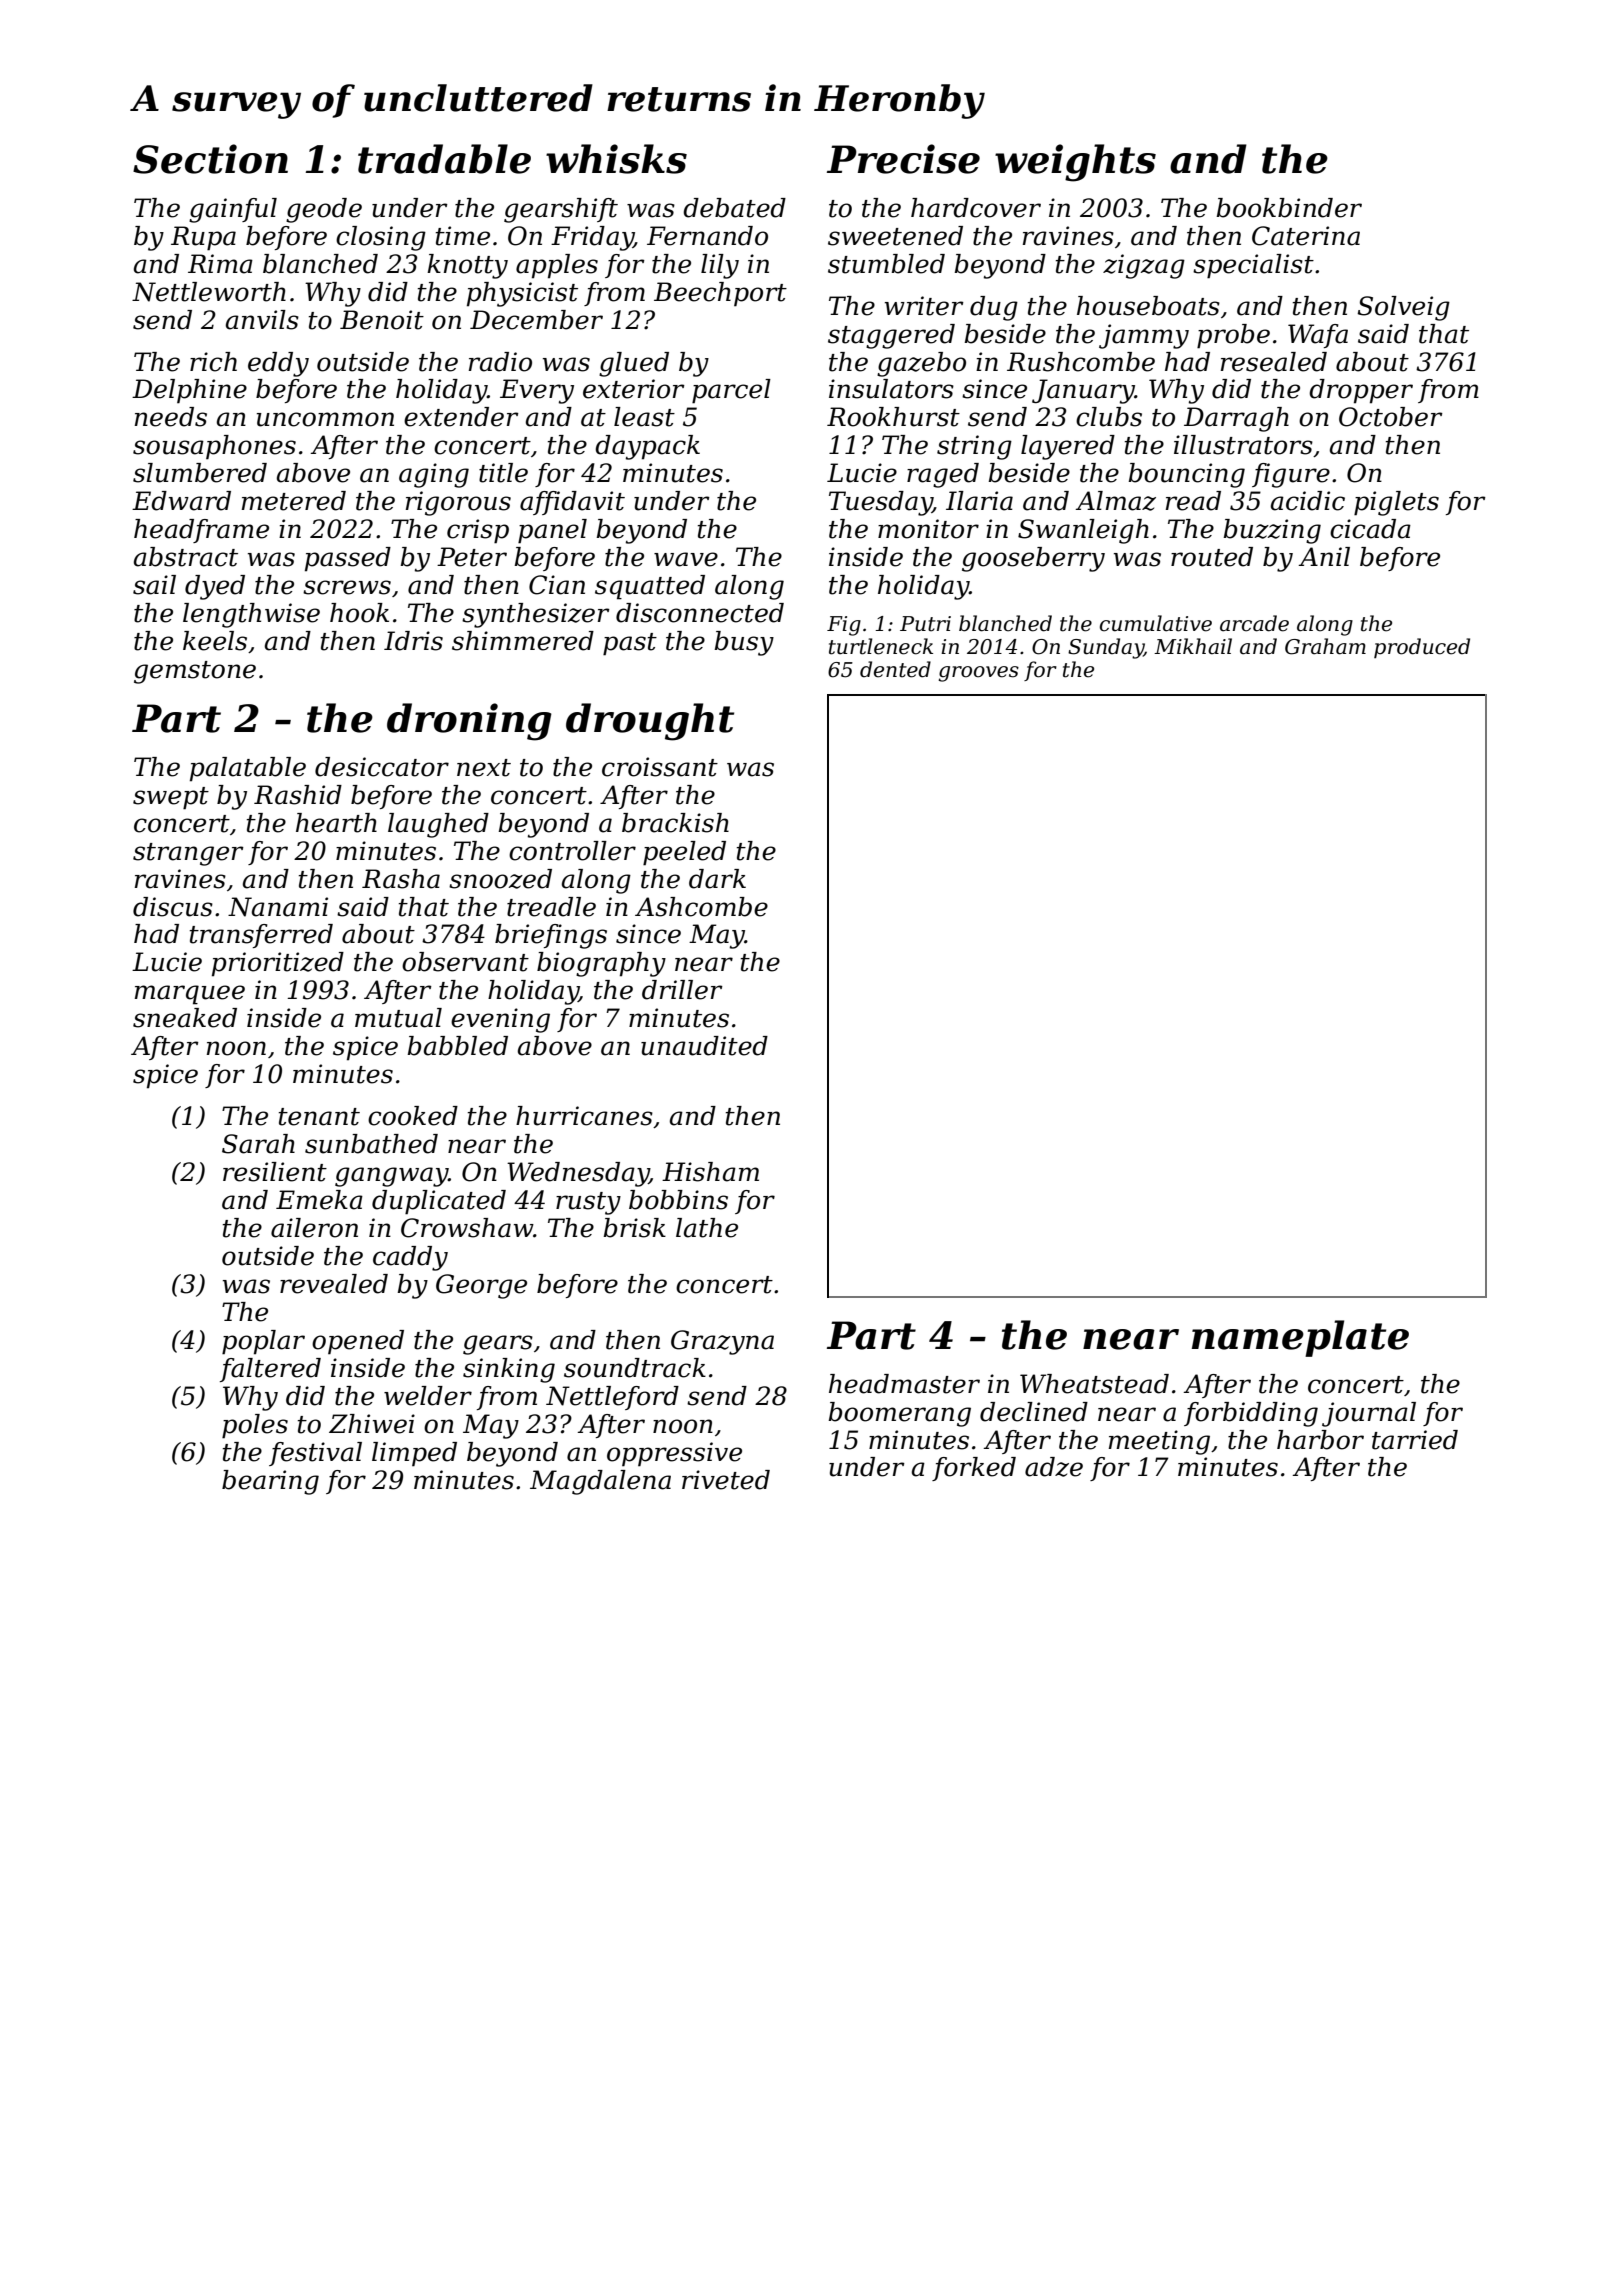  Describe the element at coordinates (465, 962) in the document. I see `observant` at that location.
